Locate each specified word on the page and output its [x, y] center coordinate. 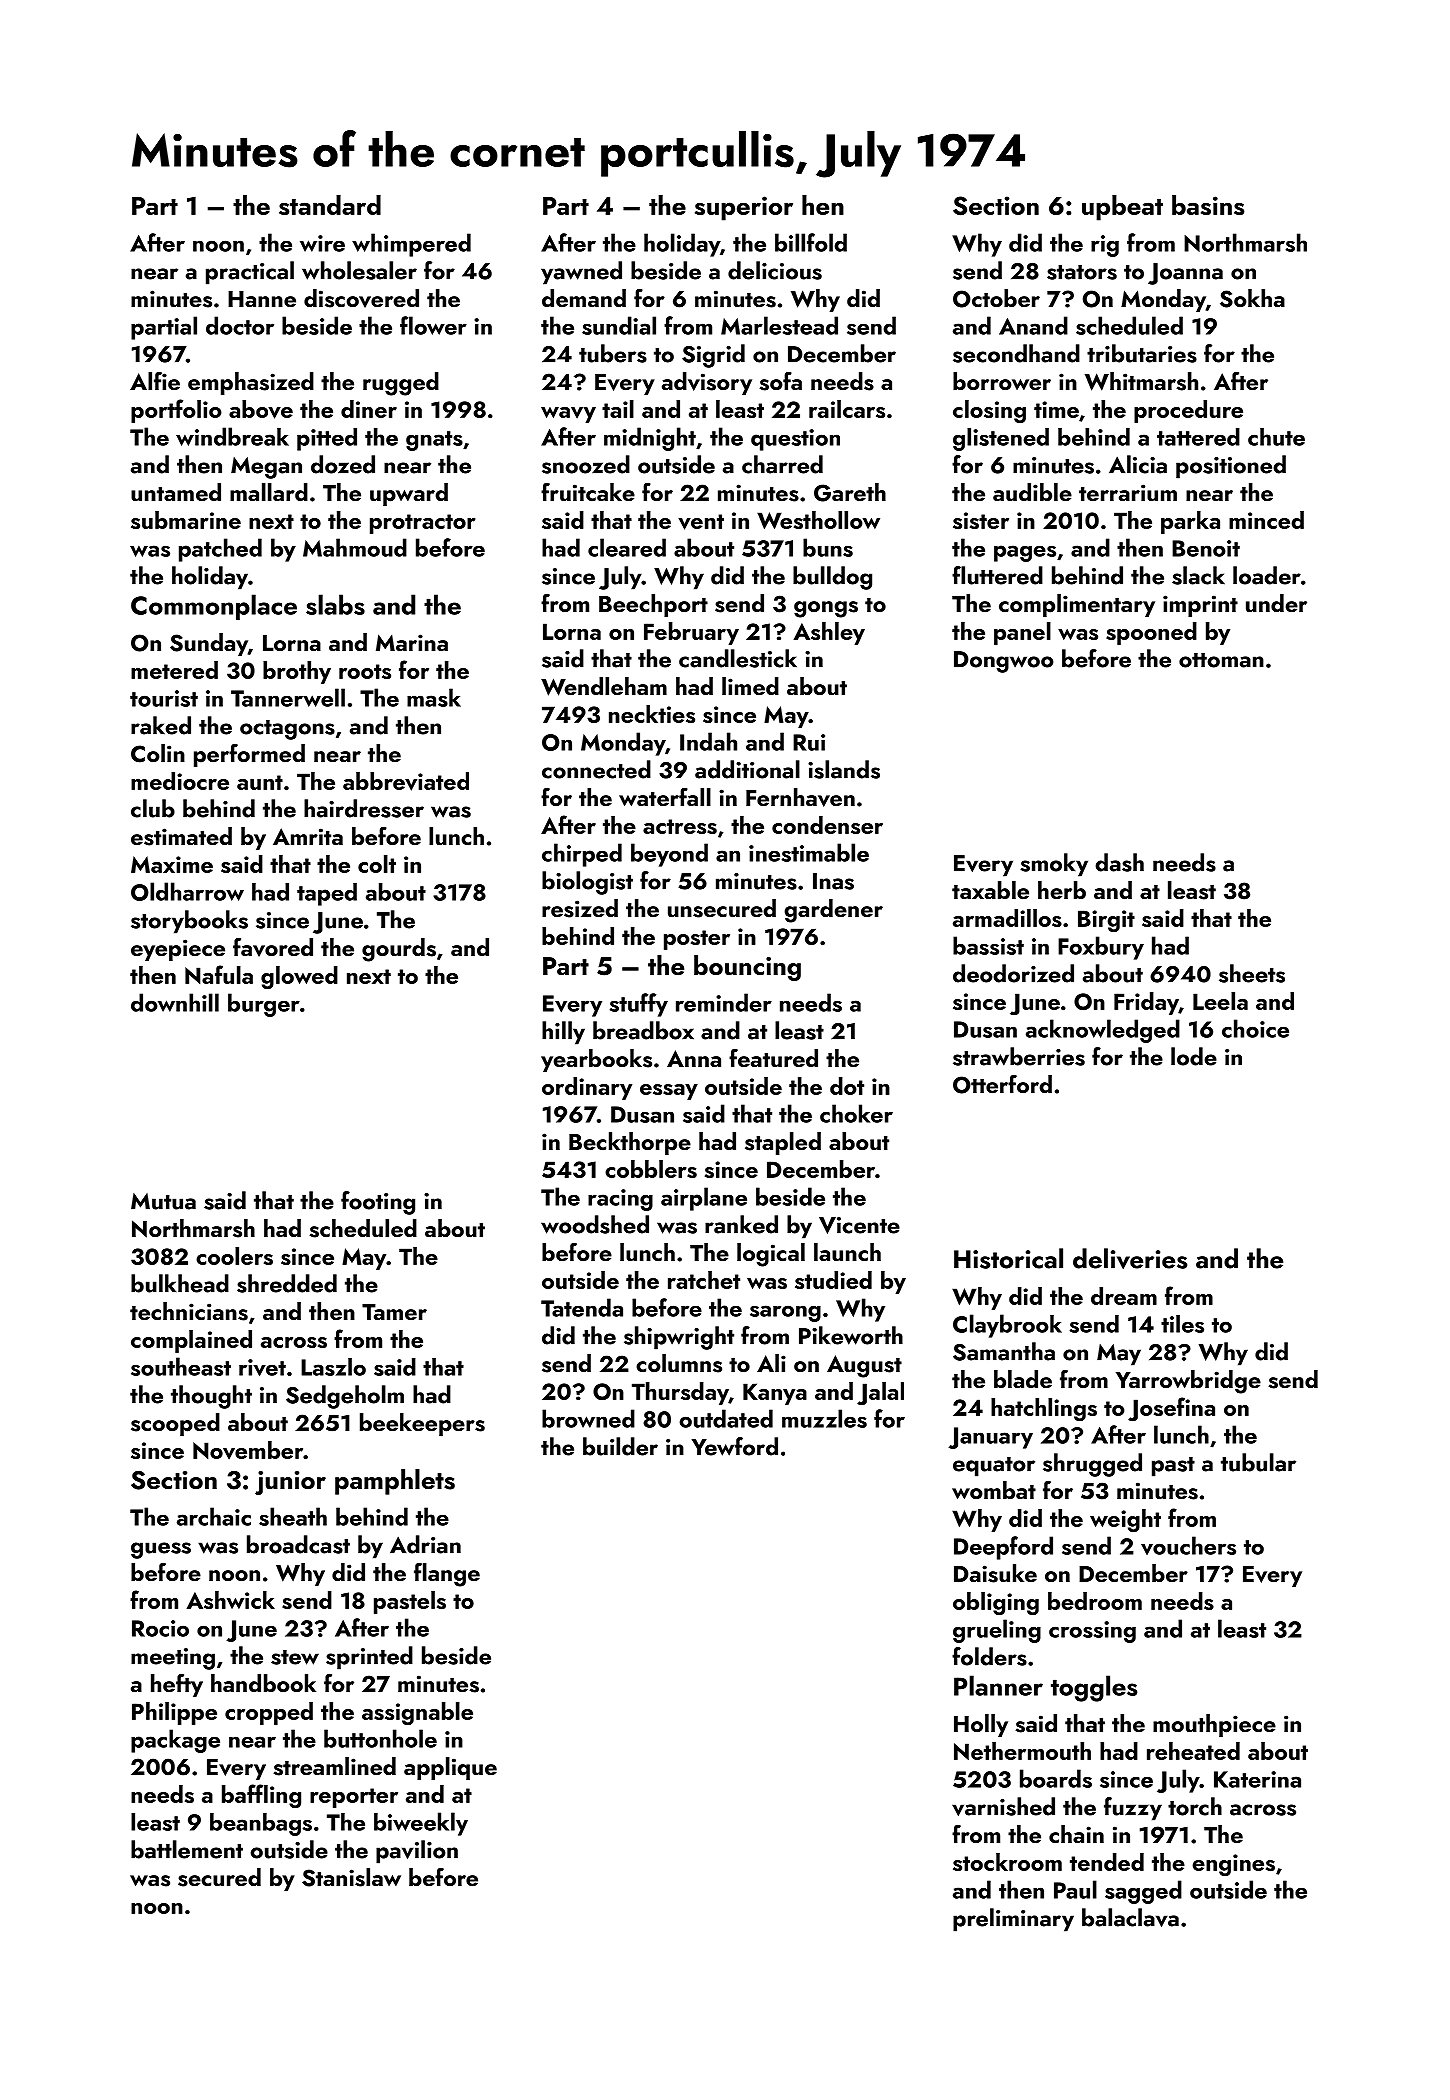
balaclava [1130, 1917]
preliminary [1013, 1920]
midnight [650, 439]
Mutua [163, 1201]
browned [588, 1418]
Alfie [155, 381]
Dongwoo [1004, 662]
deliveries [1130, 1258]
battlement [187, 1849]
